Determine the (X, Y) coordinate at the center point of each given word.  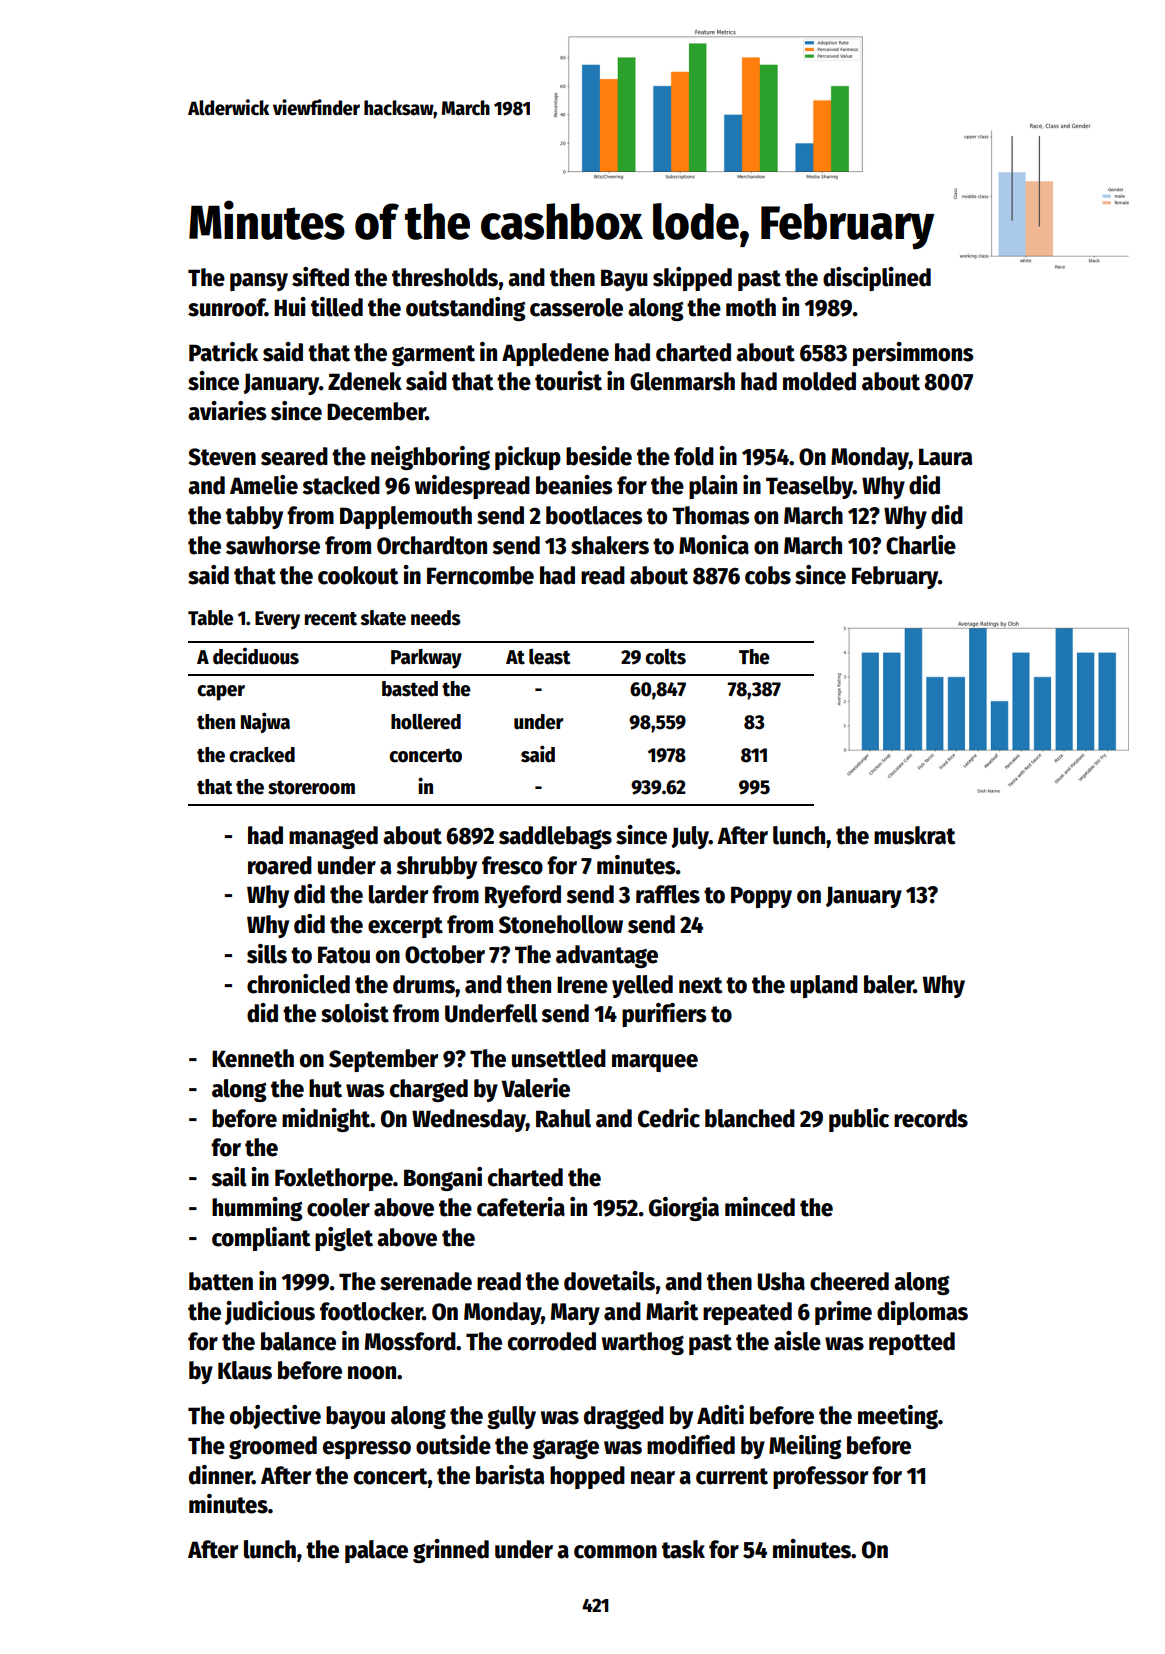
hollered (426, 722)
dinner (221, 1475)
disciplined (877, 279)
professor (820, 1477)
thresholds (445, 277)
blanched (750, 1118)
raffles (668, 894)
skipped (692, 279)
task (683, 1549)
